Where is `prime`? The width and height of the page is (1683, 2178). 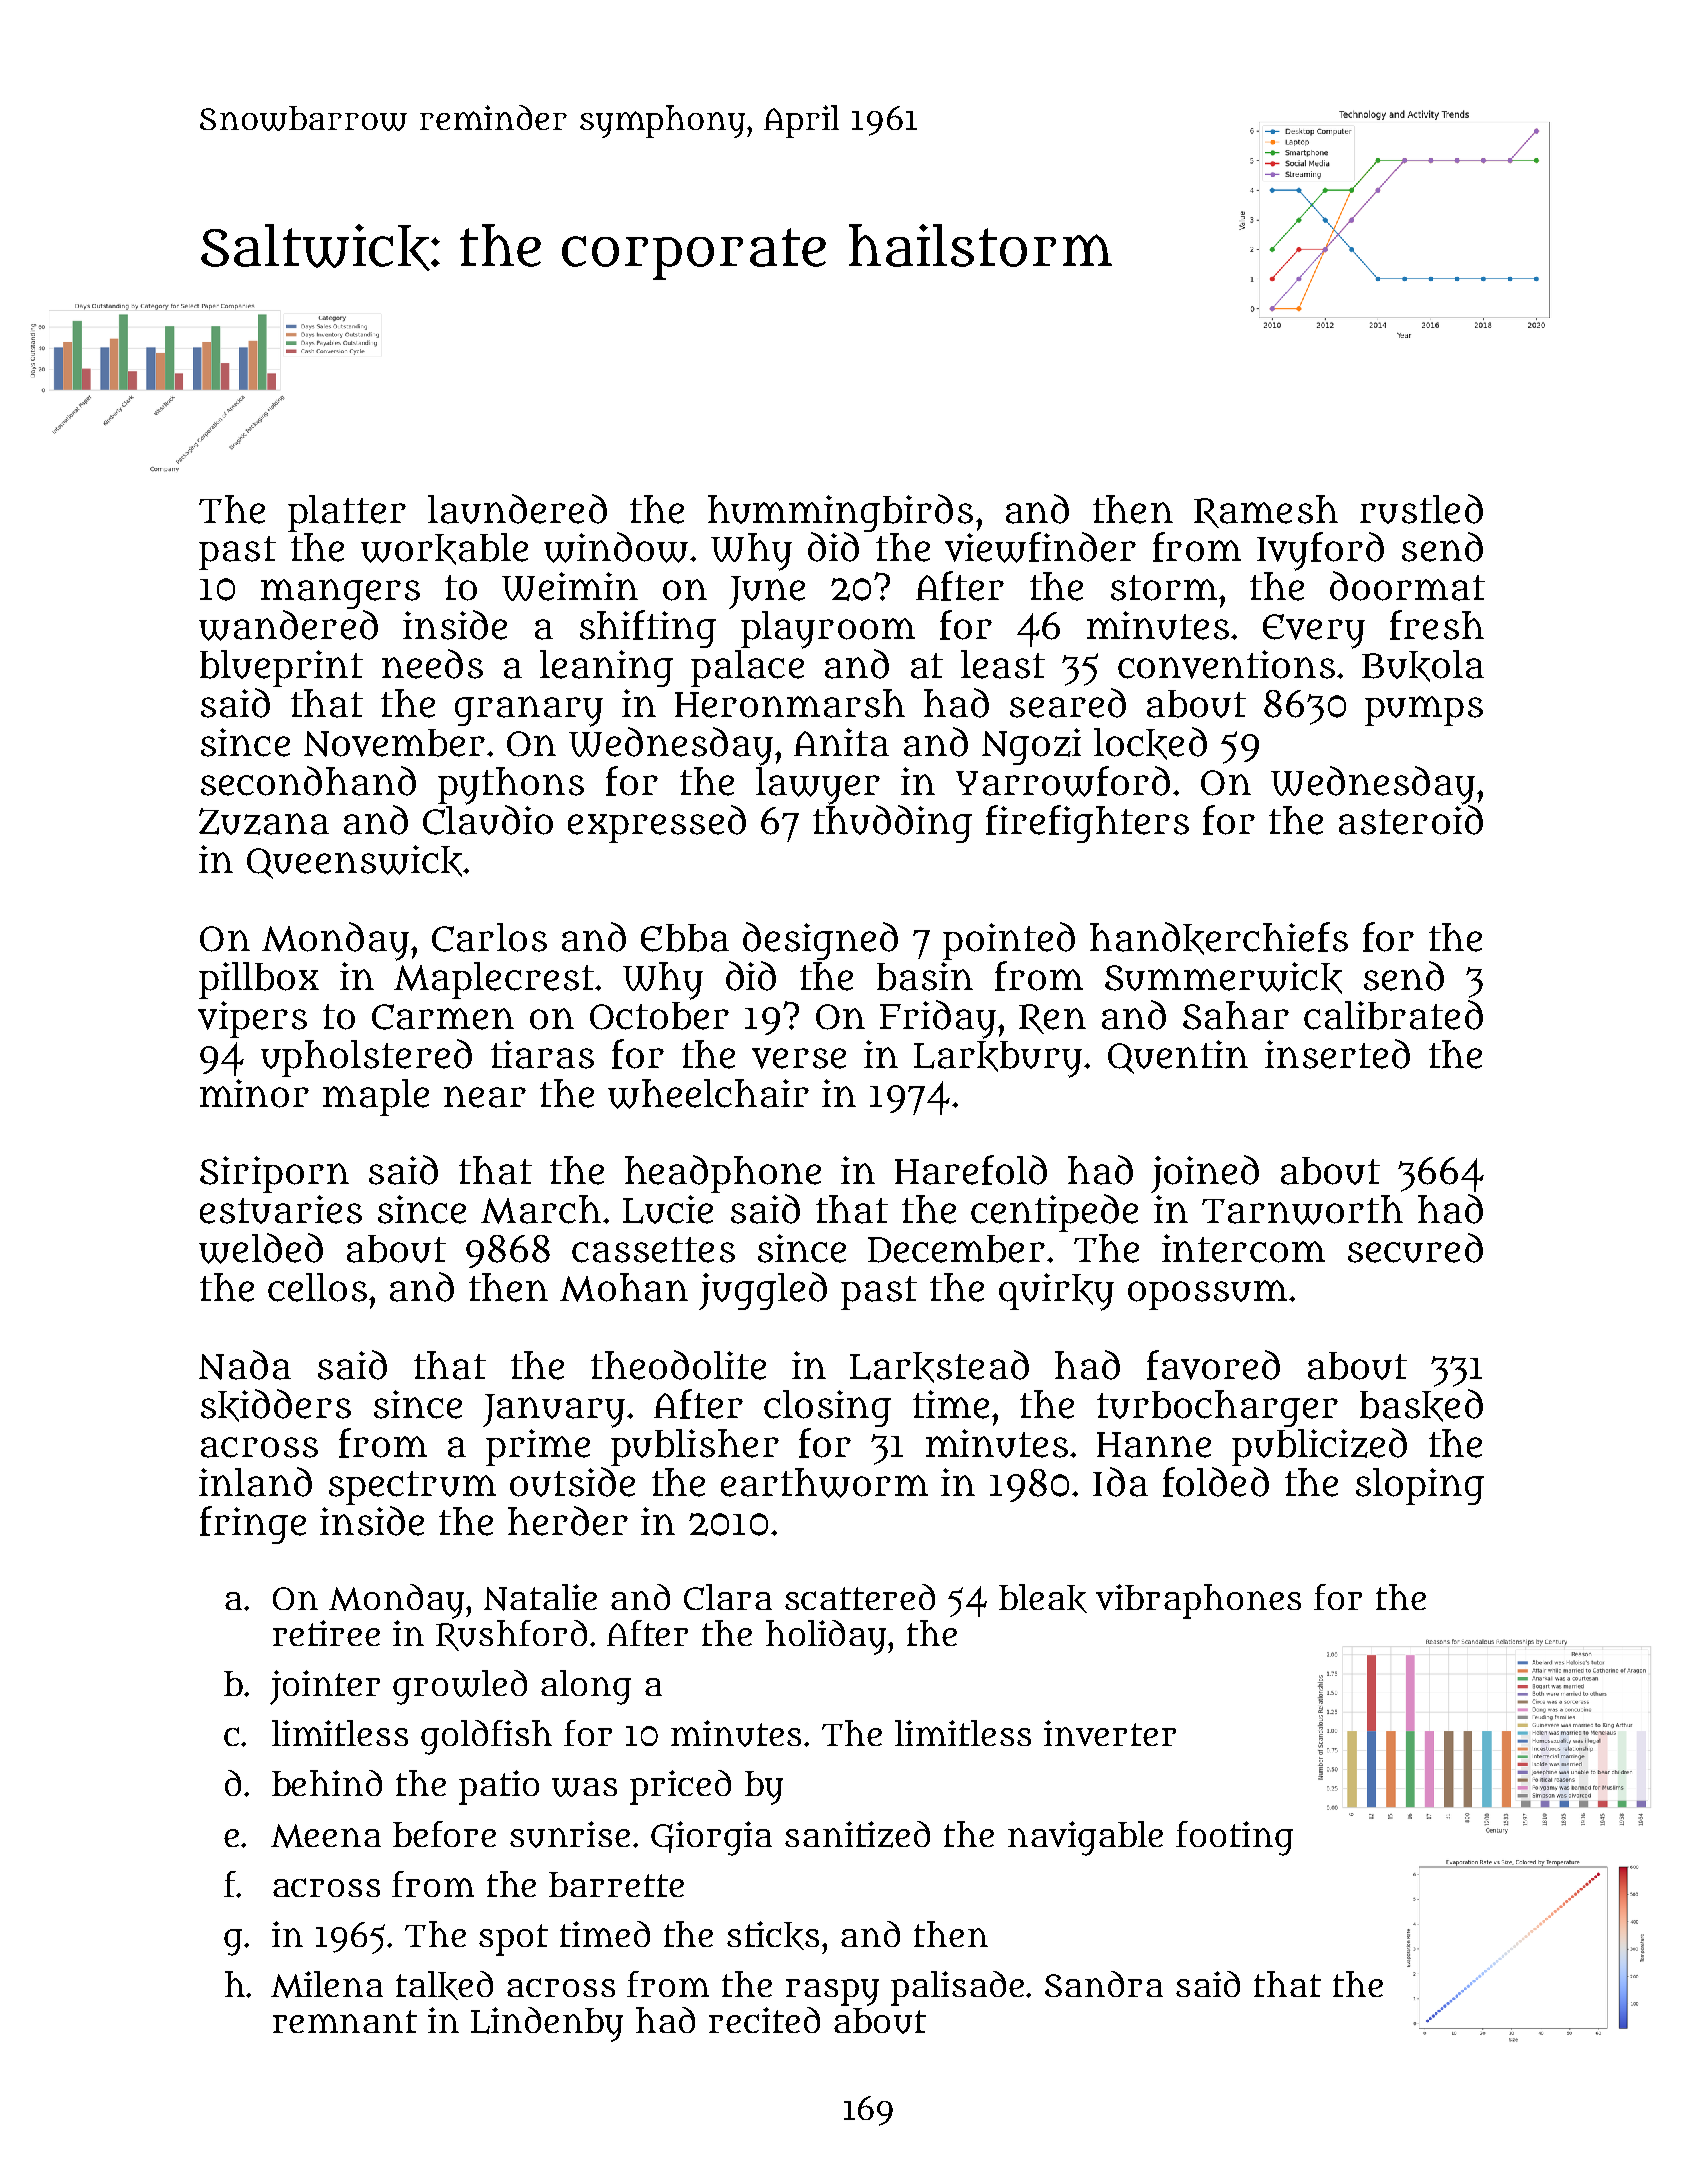
prime is located at coordinates (538, 1447).
